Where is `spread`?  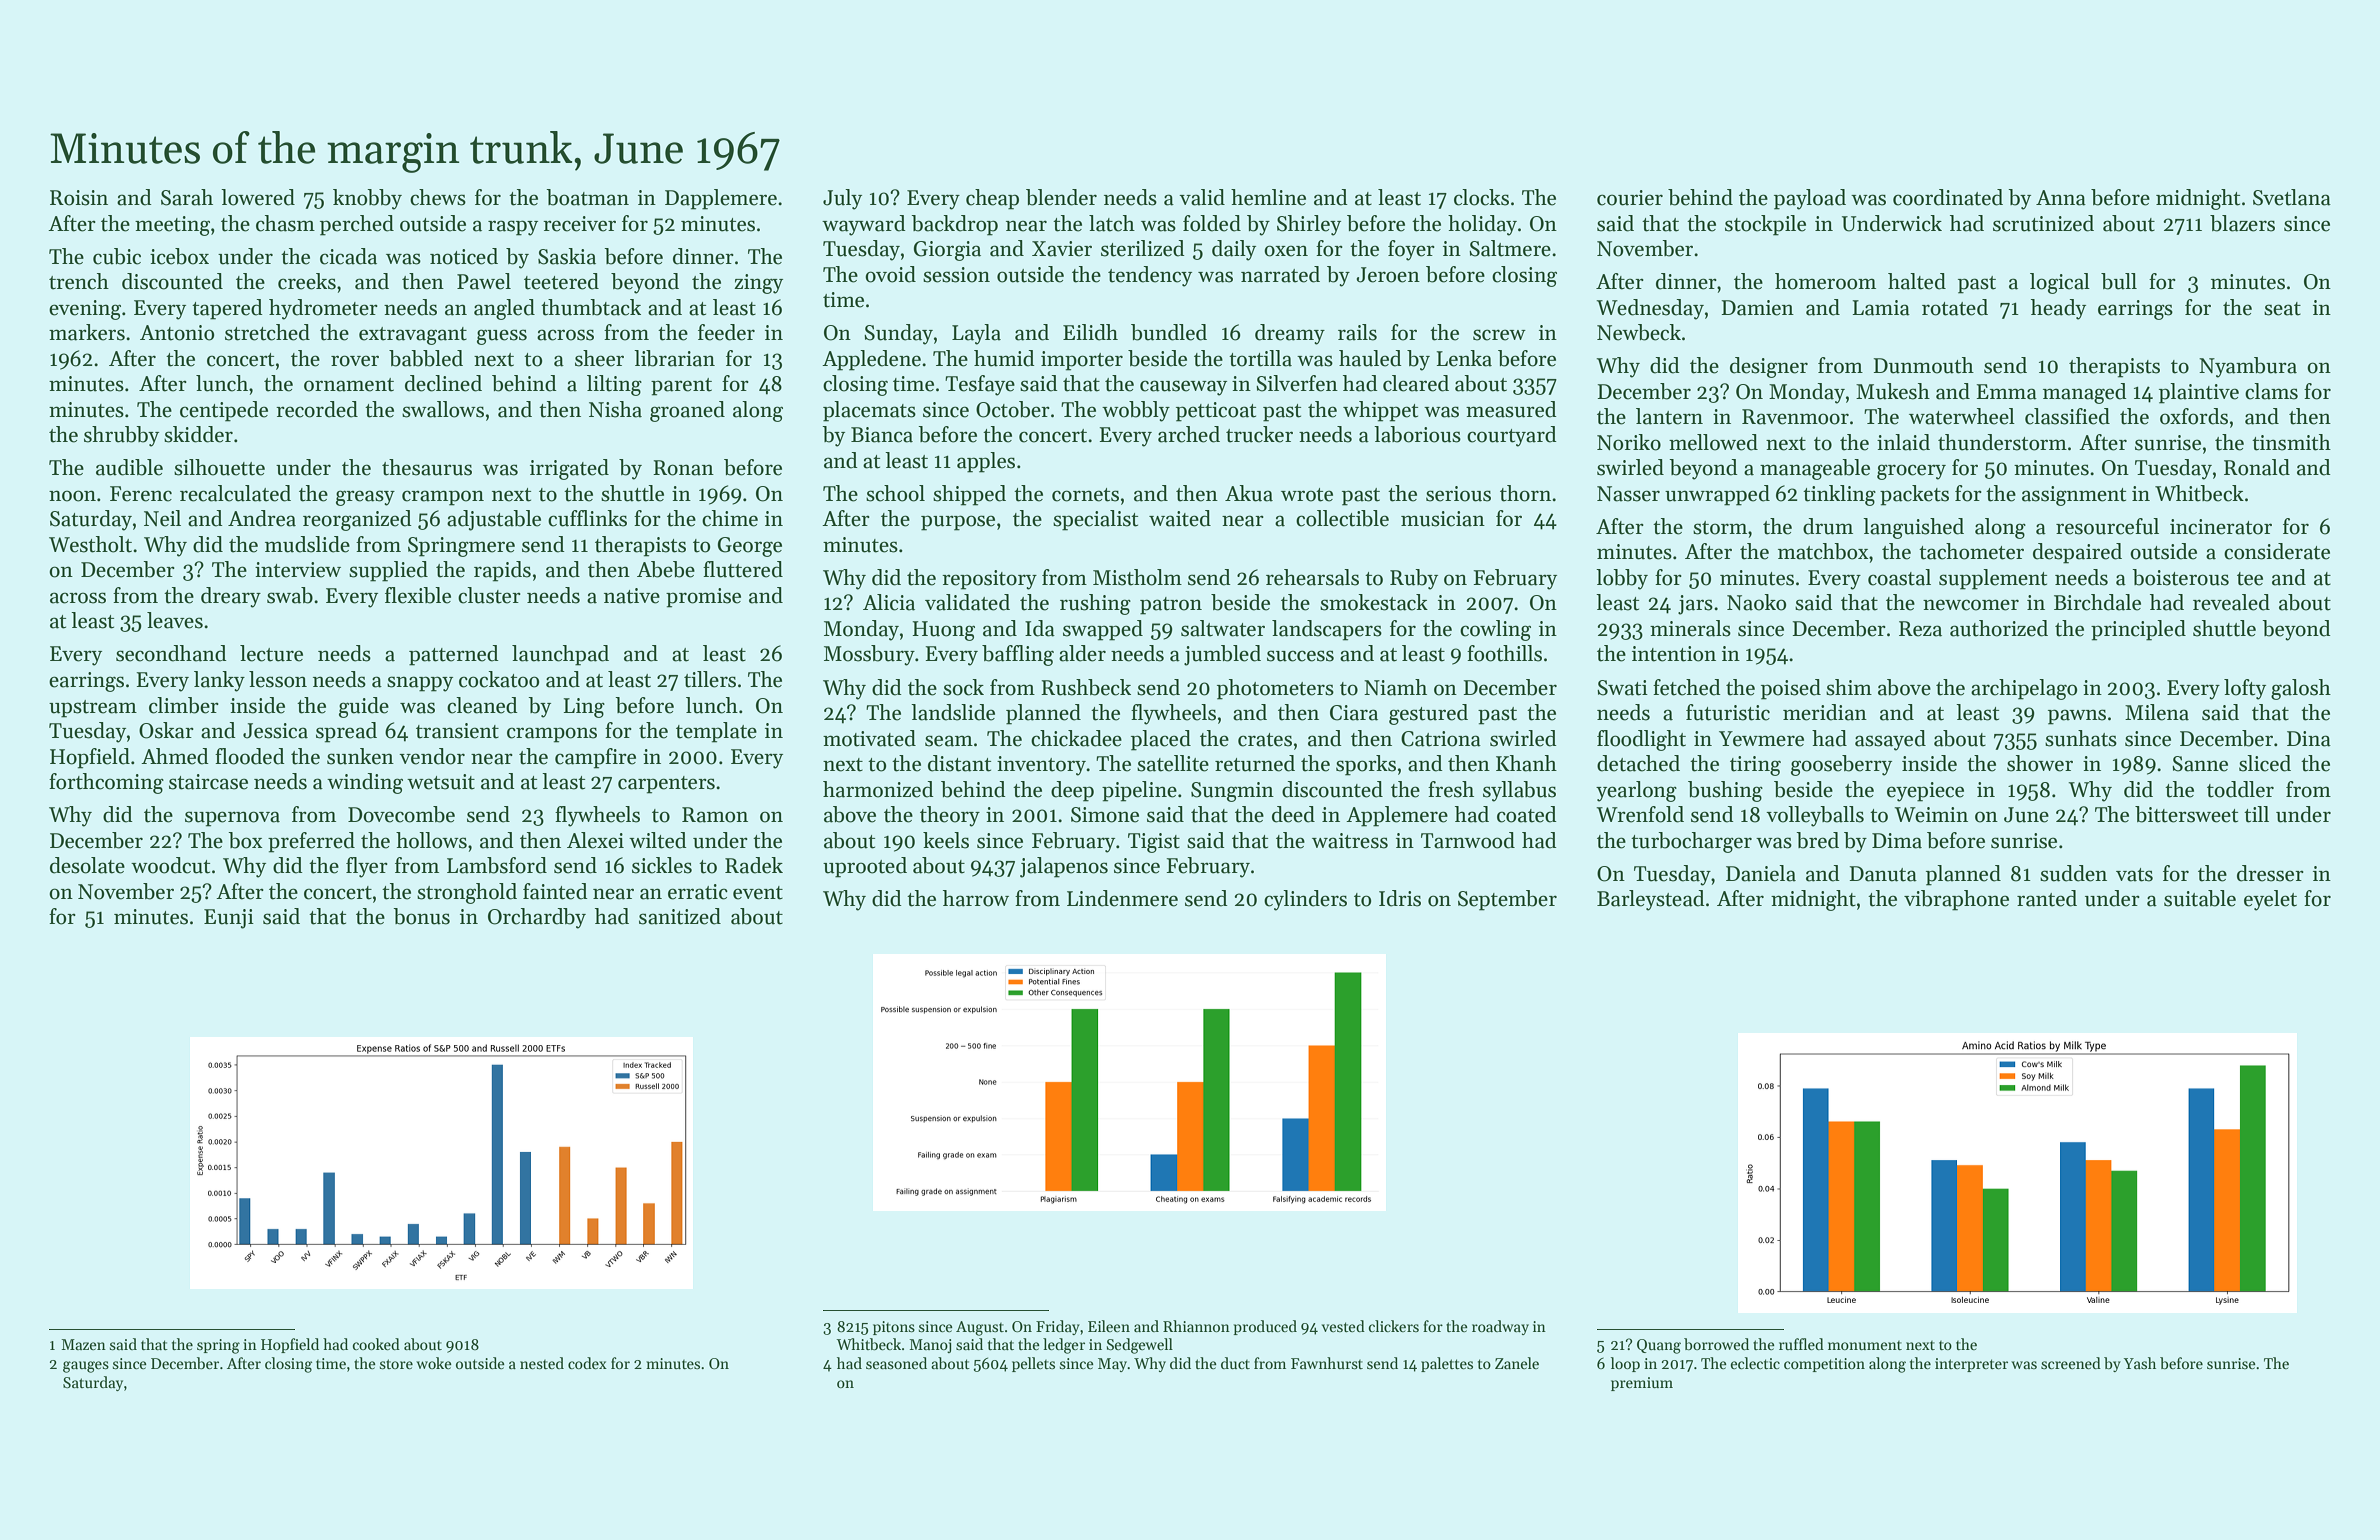
spread is located at coordinates (346, 732).
